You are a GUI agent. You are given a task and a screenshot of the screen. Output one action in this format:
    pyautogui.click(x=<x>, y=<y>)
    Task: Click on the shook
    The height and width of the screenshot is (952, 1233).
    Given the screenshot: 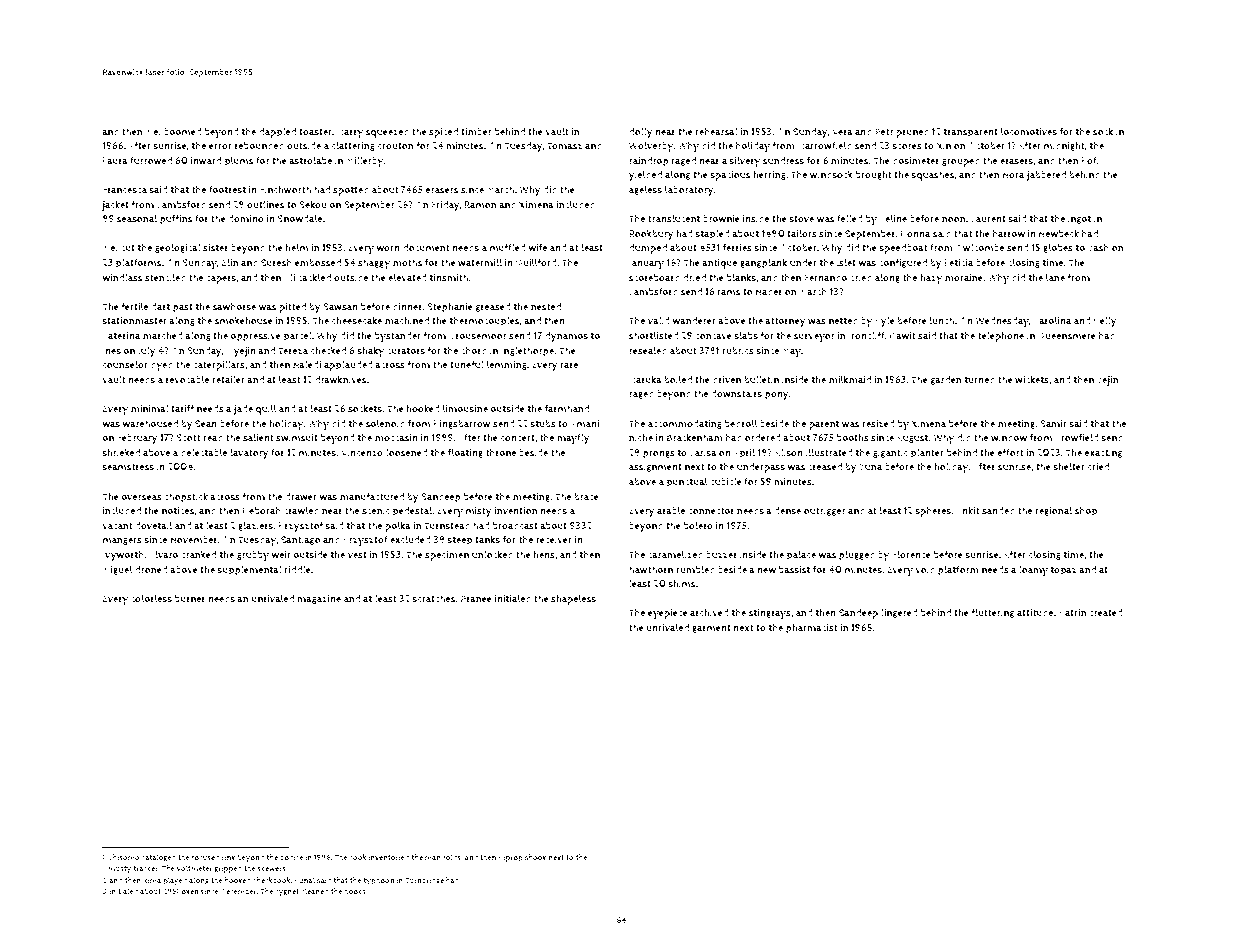 What is the action you would take?
    pyautogui.click(x=535, y=857)
